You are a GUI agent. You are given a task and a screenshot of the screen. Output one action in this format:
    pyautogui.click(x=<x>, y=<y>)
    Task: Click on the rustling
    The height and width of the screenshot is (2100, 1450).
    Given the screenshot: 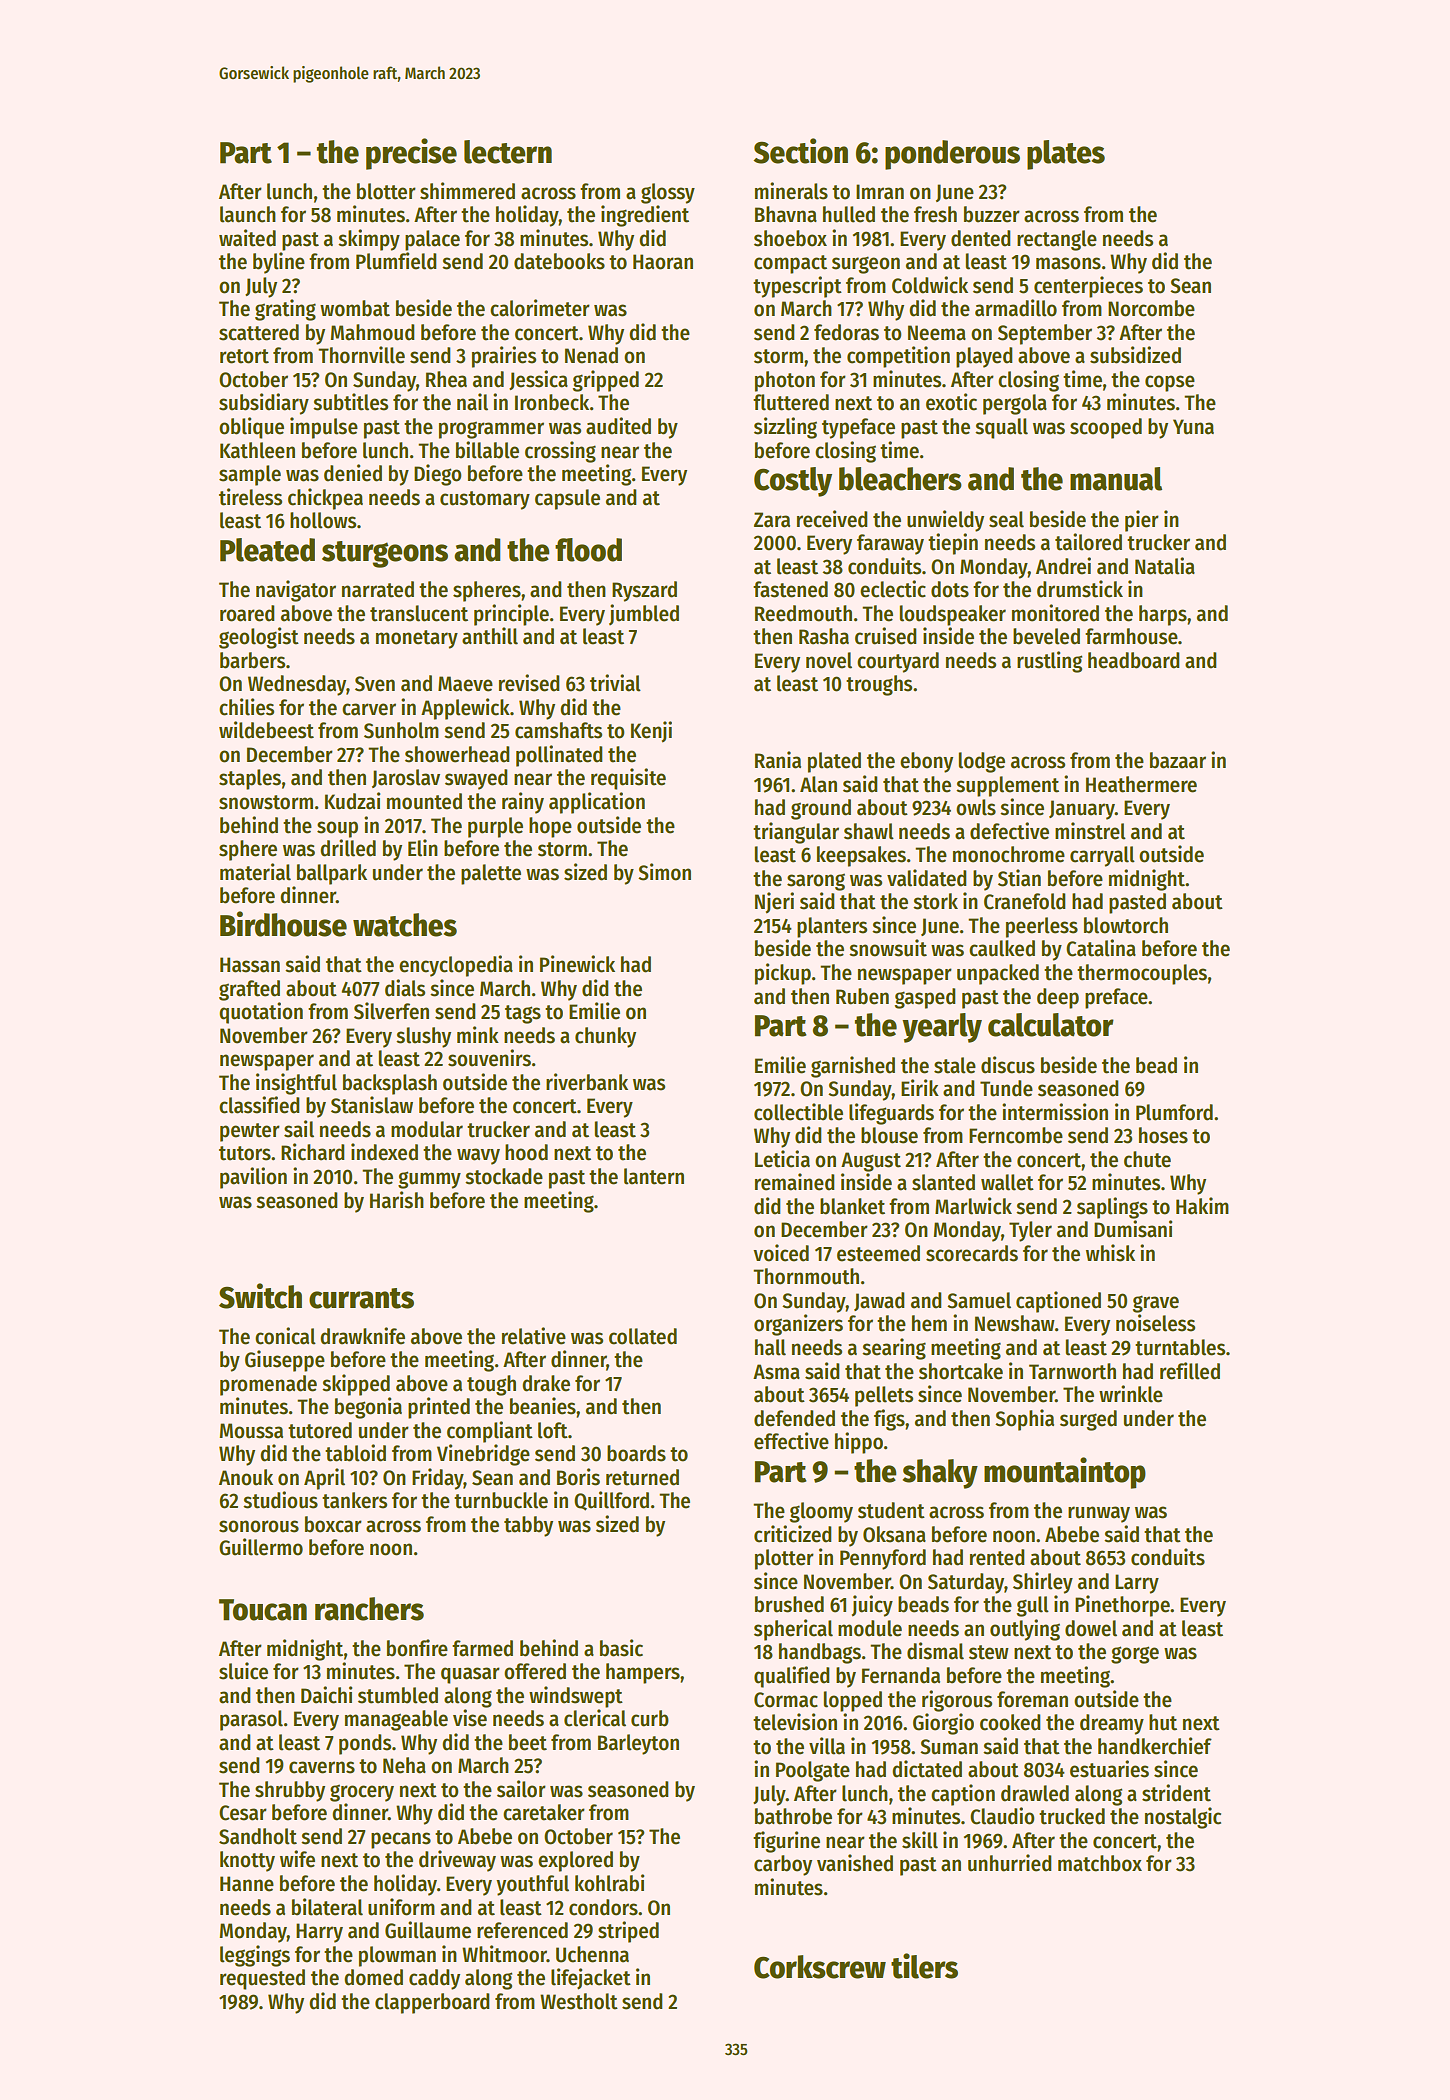 What is the action you would take?
    pyautogui.click(x=1049, y=662)
